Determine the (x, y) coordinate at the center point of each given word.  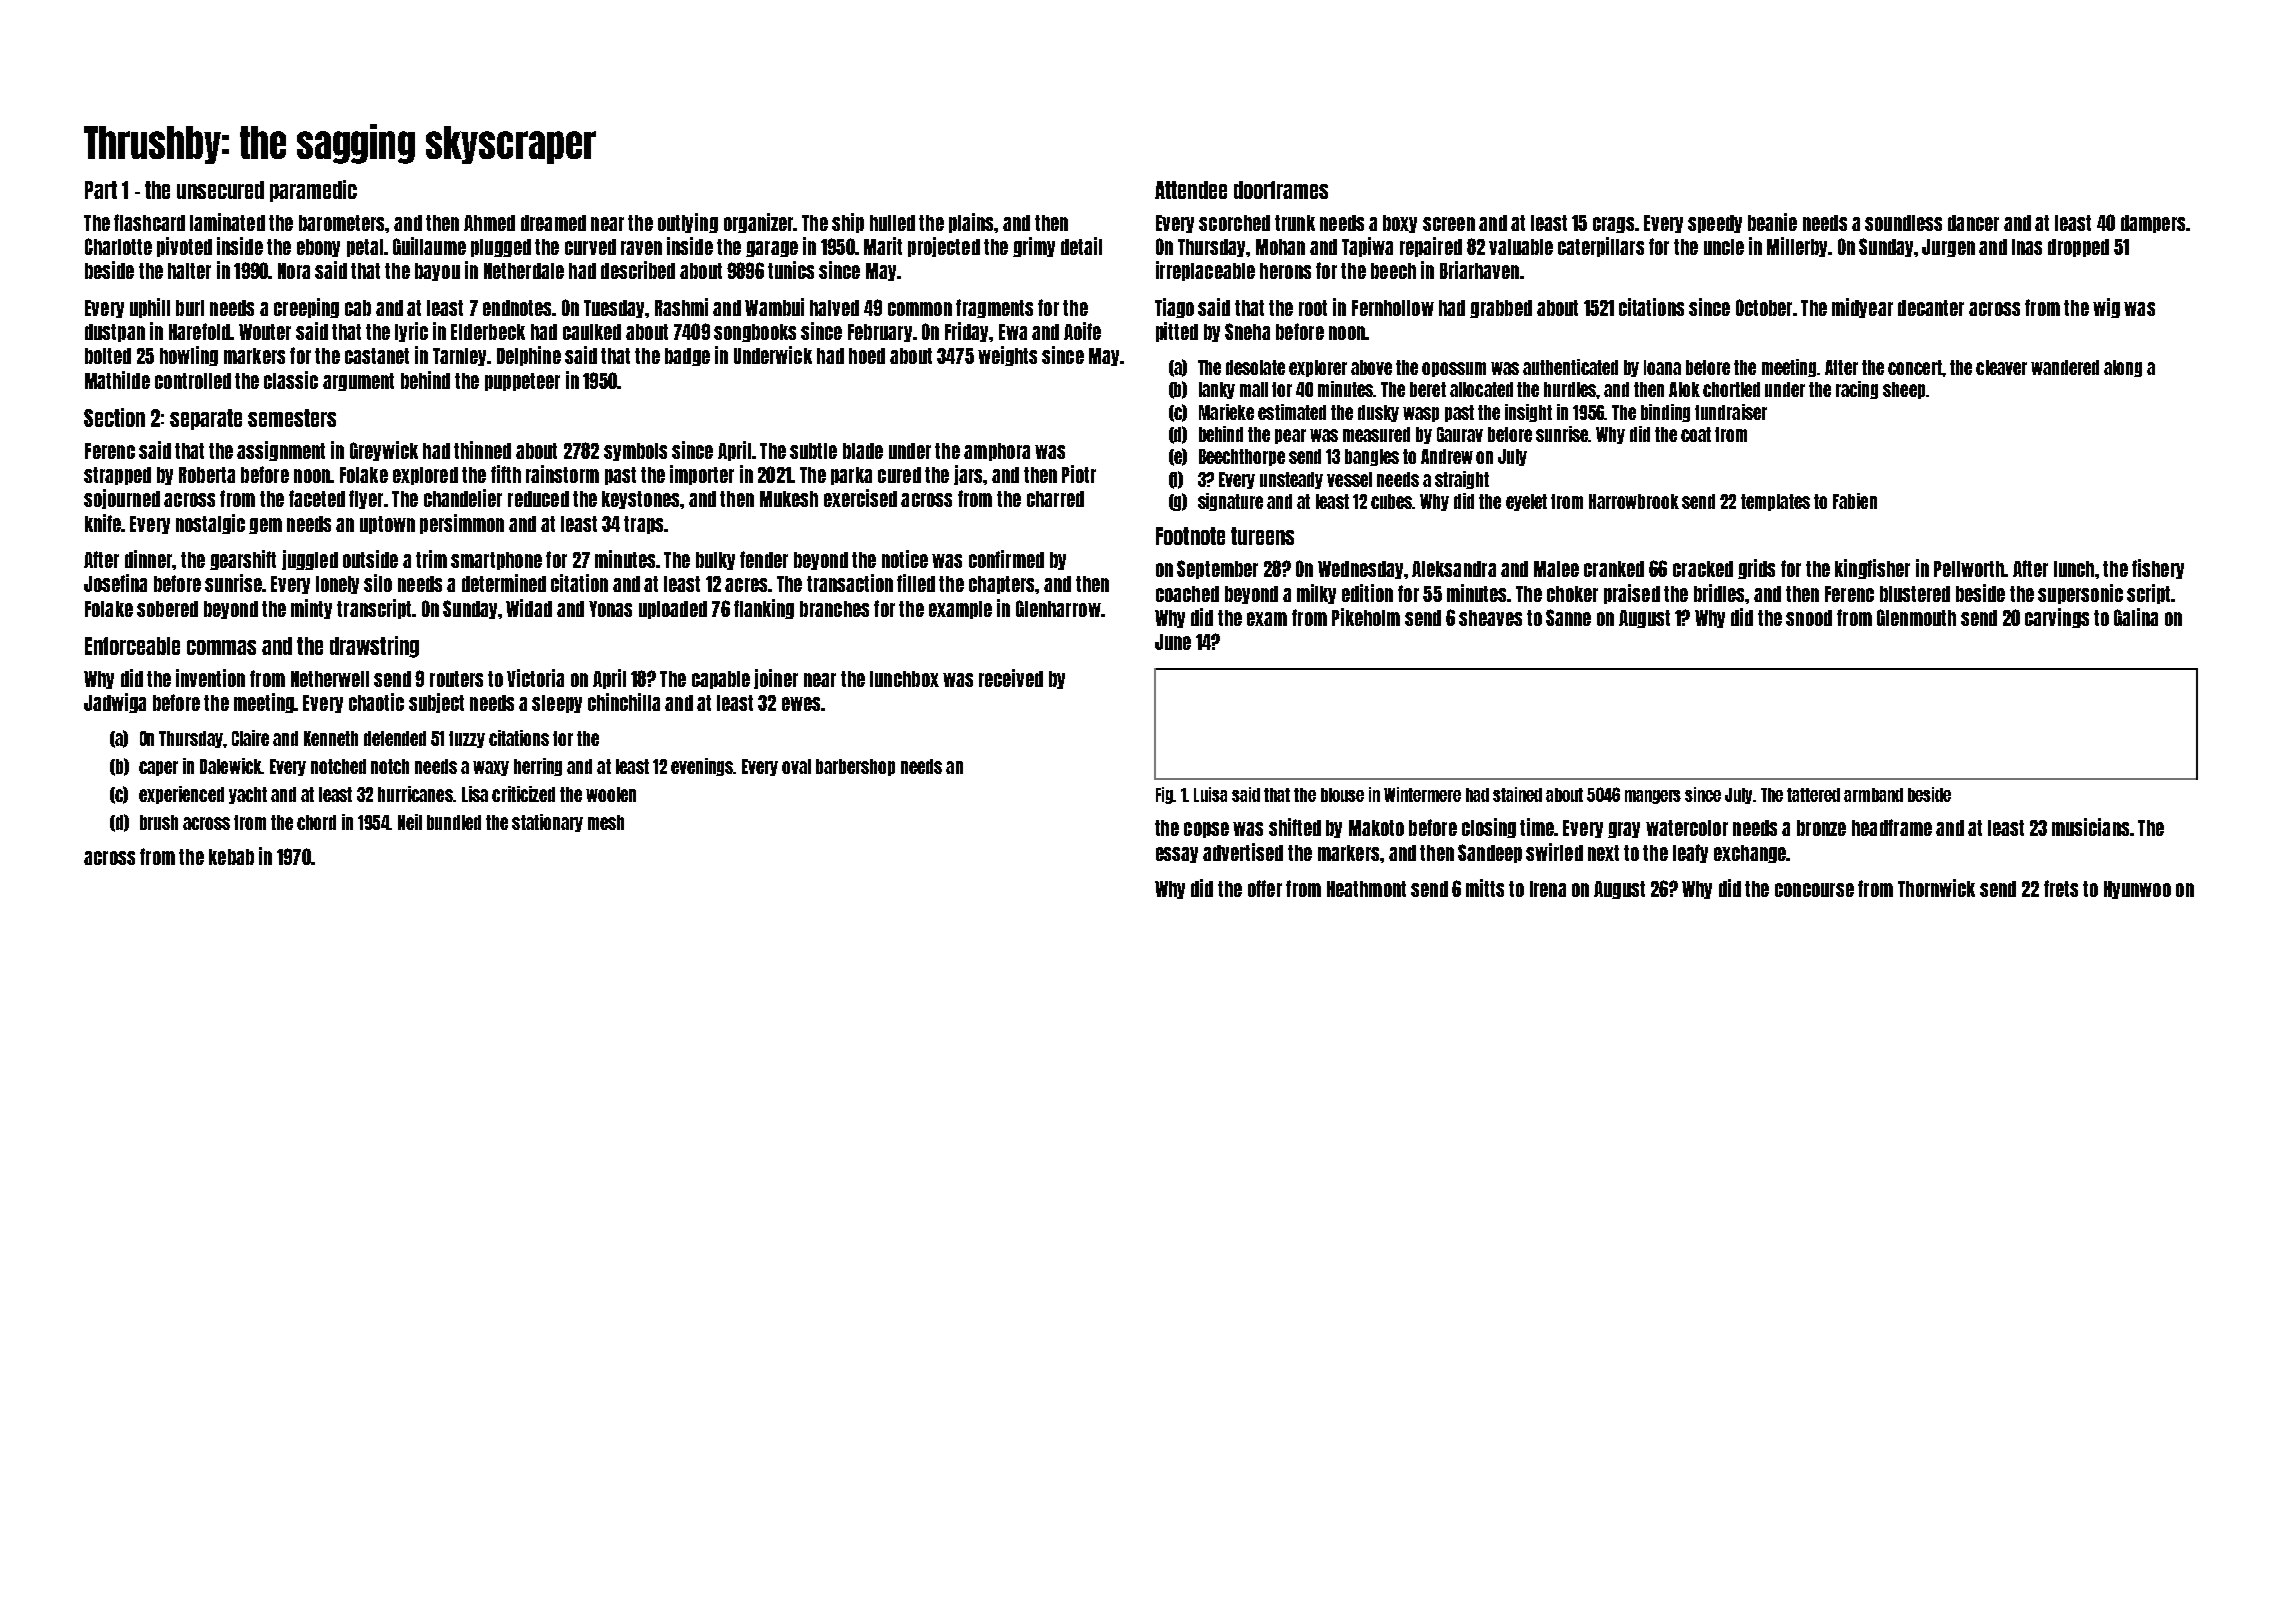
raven (641, 248)
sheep (1904, 390)
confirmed (1006, 559)
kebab (231, 857)
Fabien (1855, 501)
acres (746, 585)
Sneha (1247, 331)
